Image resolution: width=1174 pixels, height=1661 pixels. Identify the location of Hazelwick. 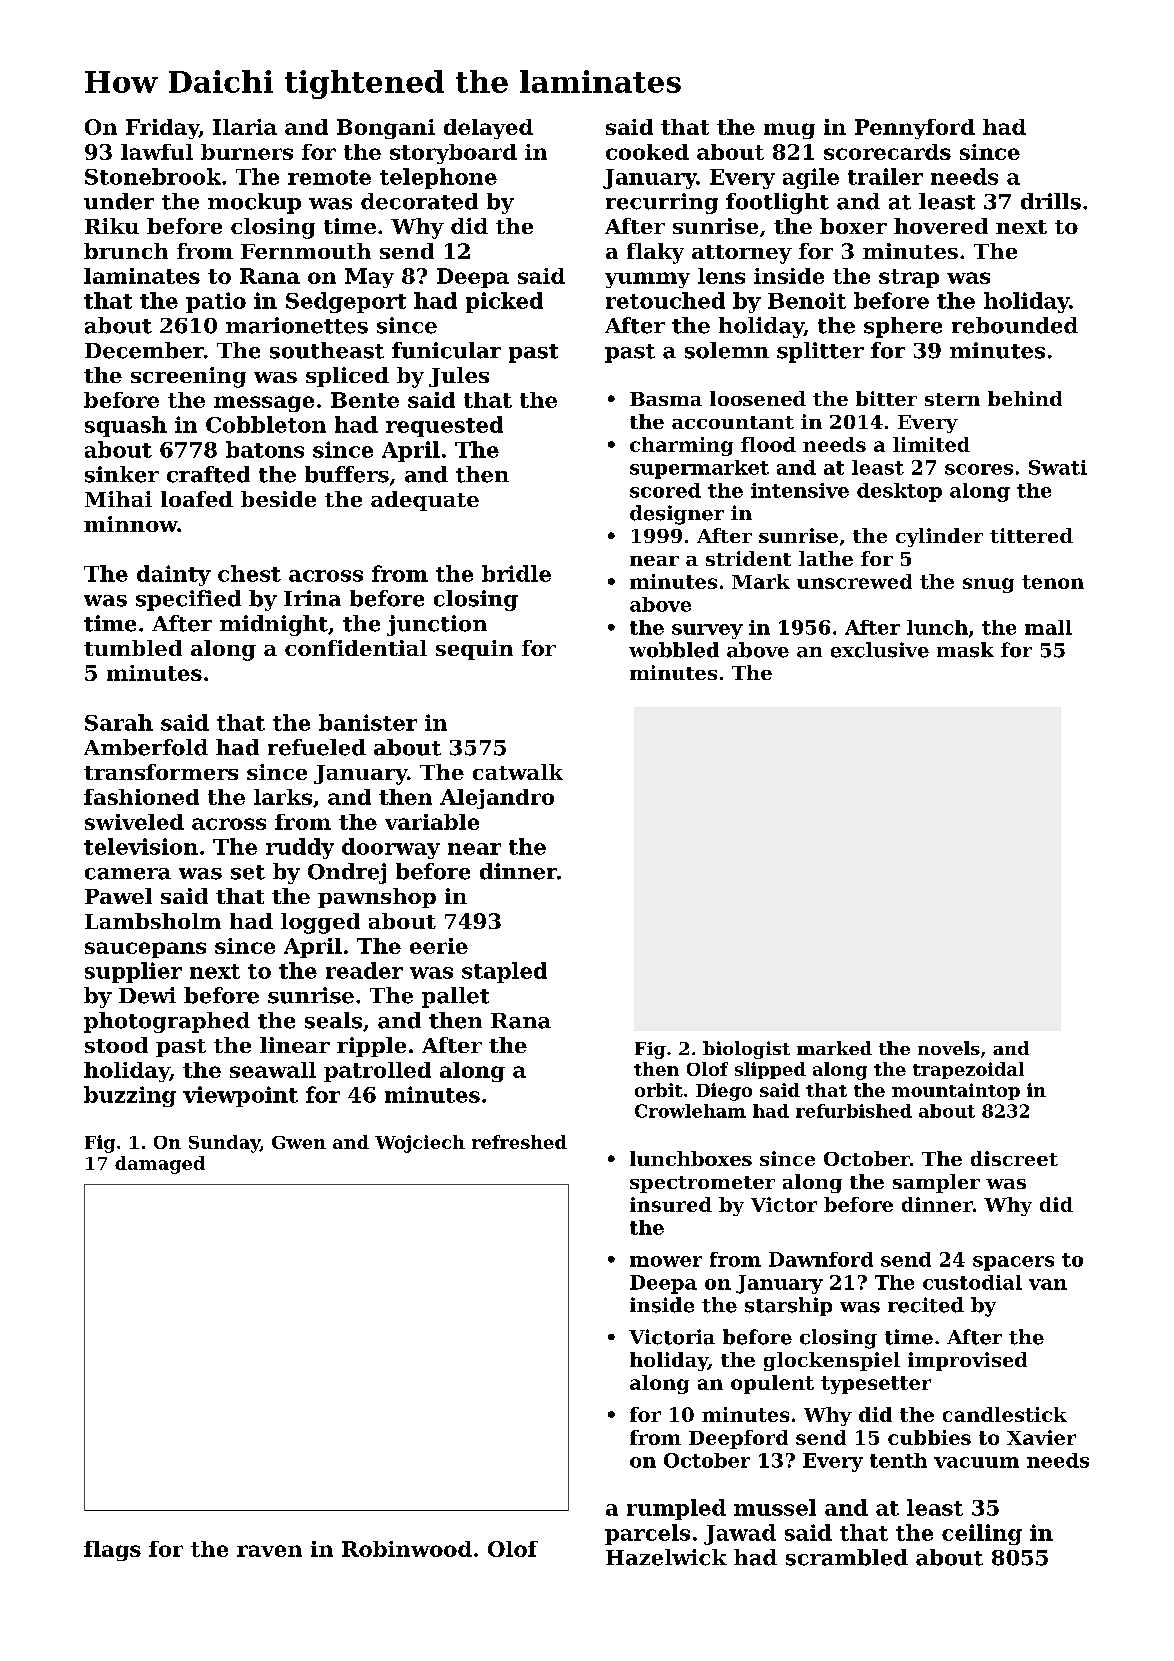
(666, 1557).
